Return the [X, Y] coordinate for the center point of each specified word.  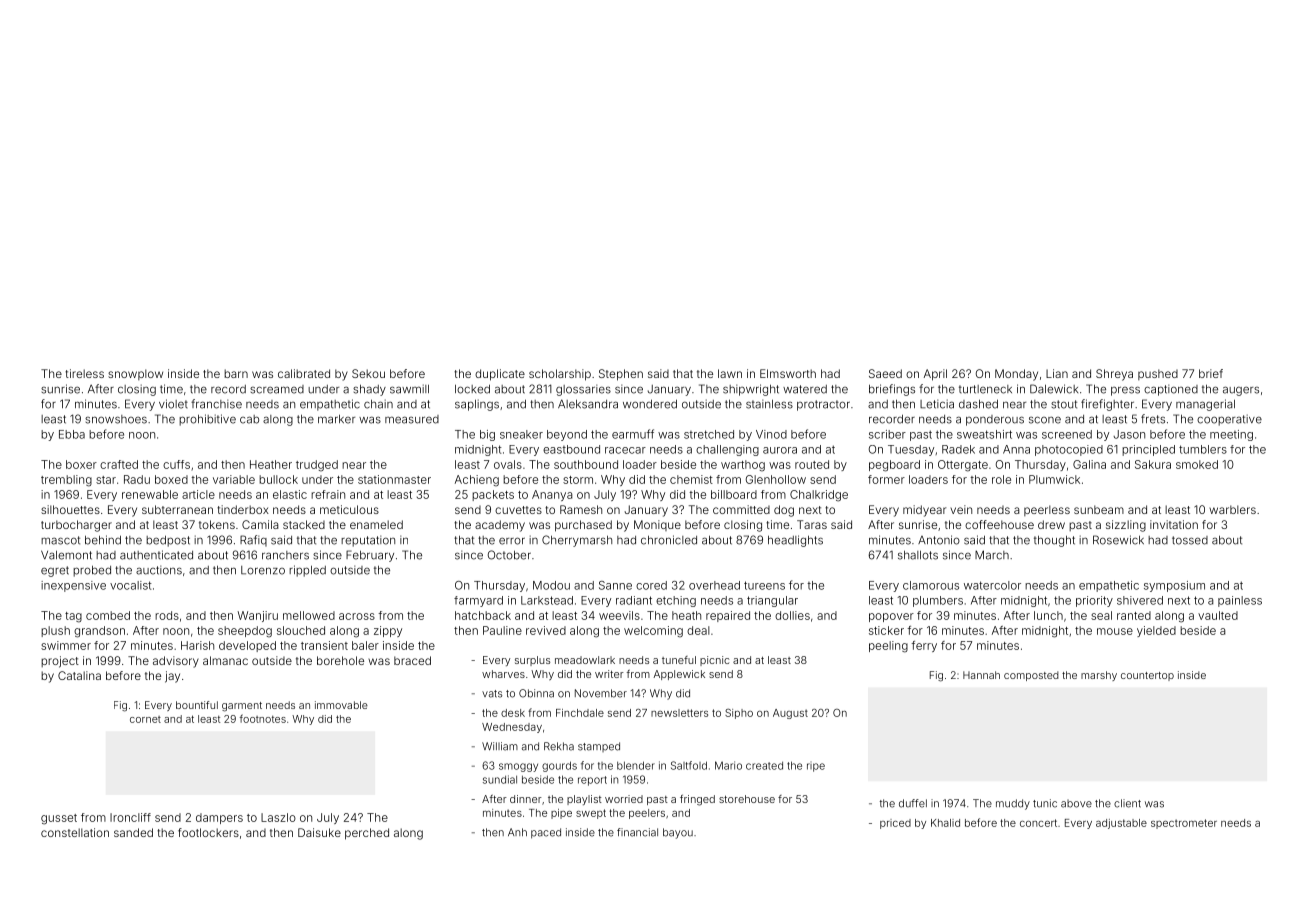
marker [336, 419]
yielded [1156, 631]
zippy [388, 631]
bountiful [197, 705]
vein [961, 509]
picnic [714, 661]
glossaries [583, 390]
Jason [1129, 434]
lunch [1048, 615]
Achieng [477, 481]
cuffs [176, 464]
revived [546, 630]
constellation [75, 832]
